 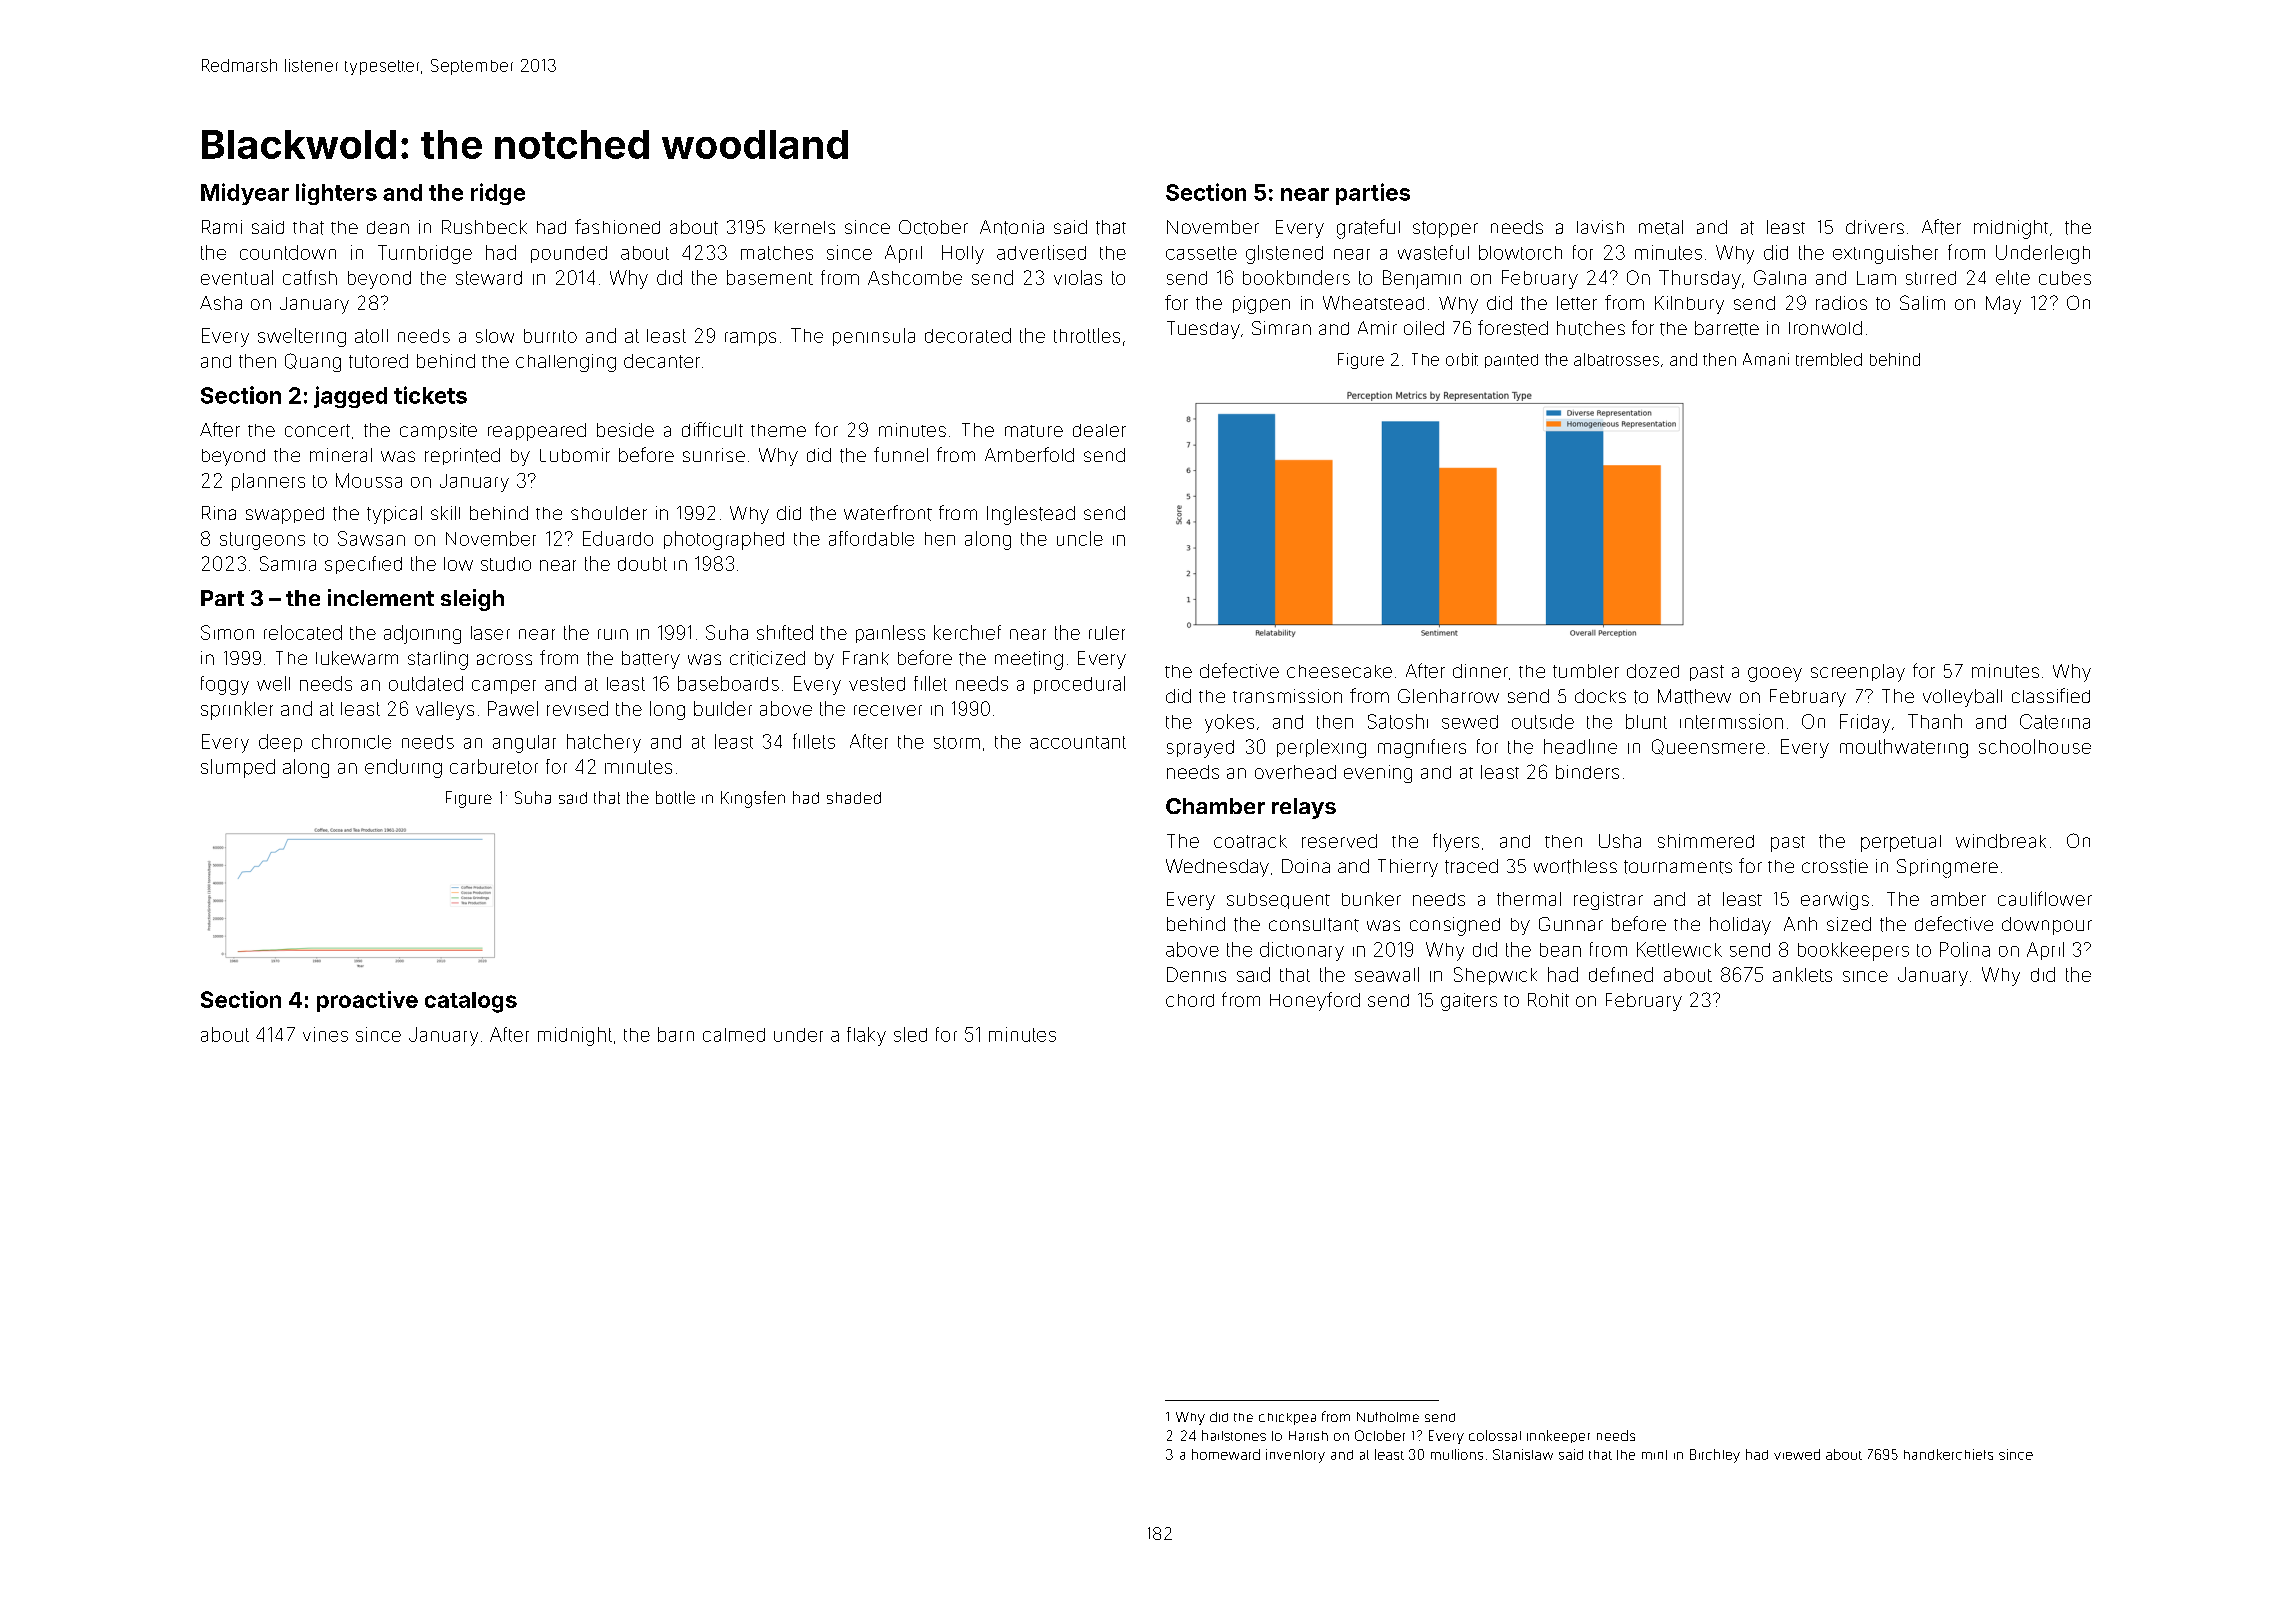 What do you see at coordinates (1797, 1454) in the image?
I see `viewed` at bounding box center [1797, 1454].
